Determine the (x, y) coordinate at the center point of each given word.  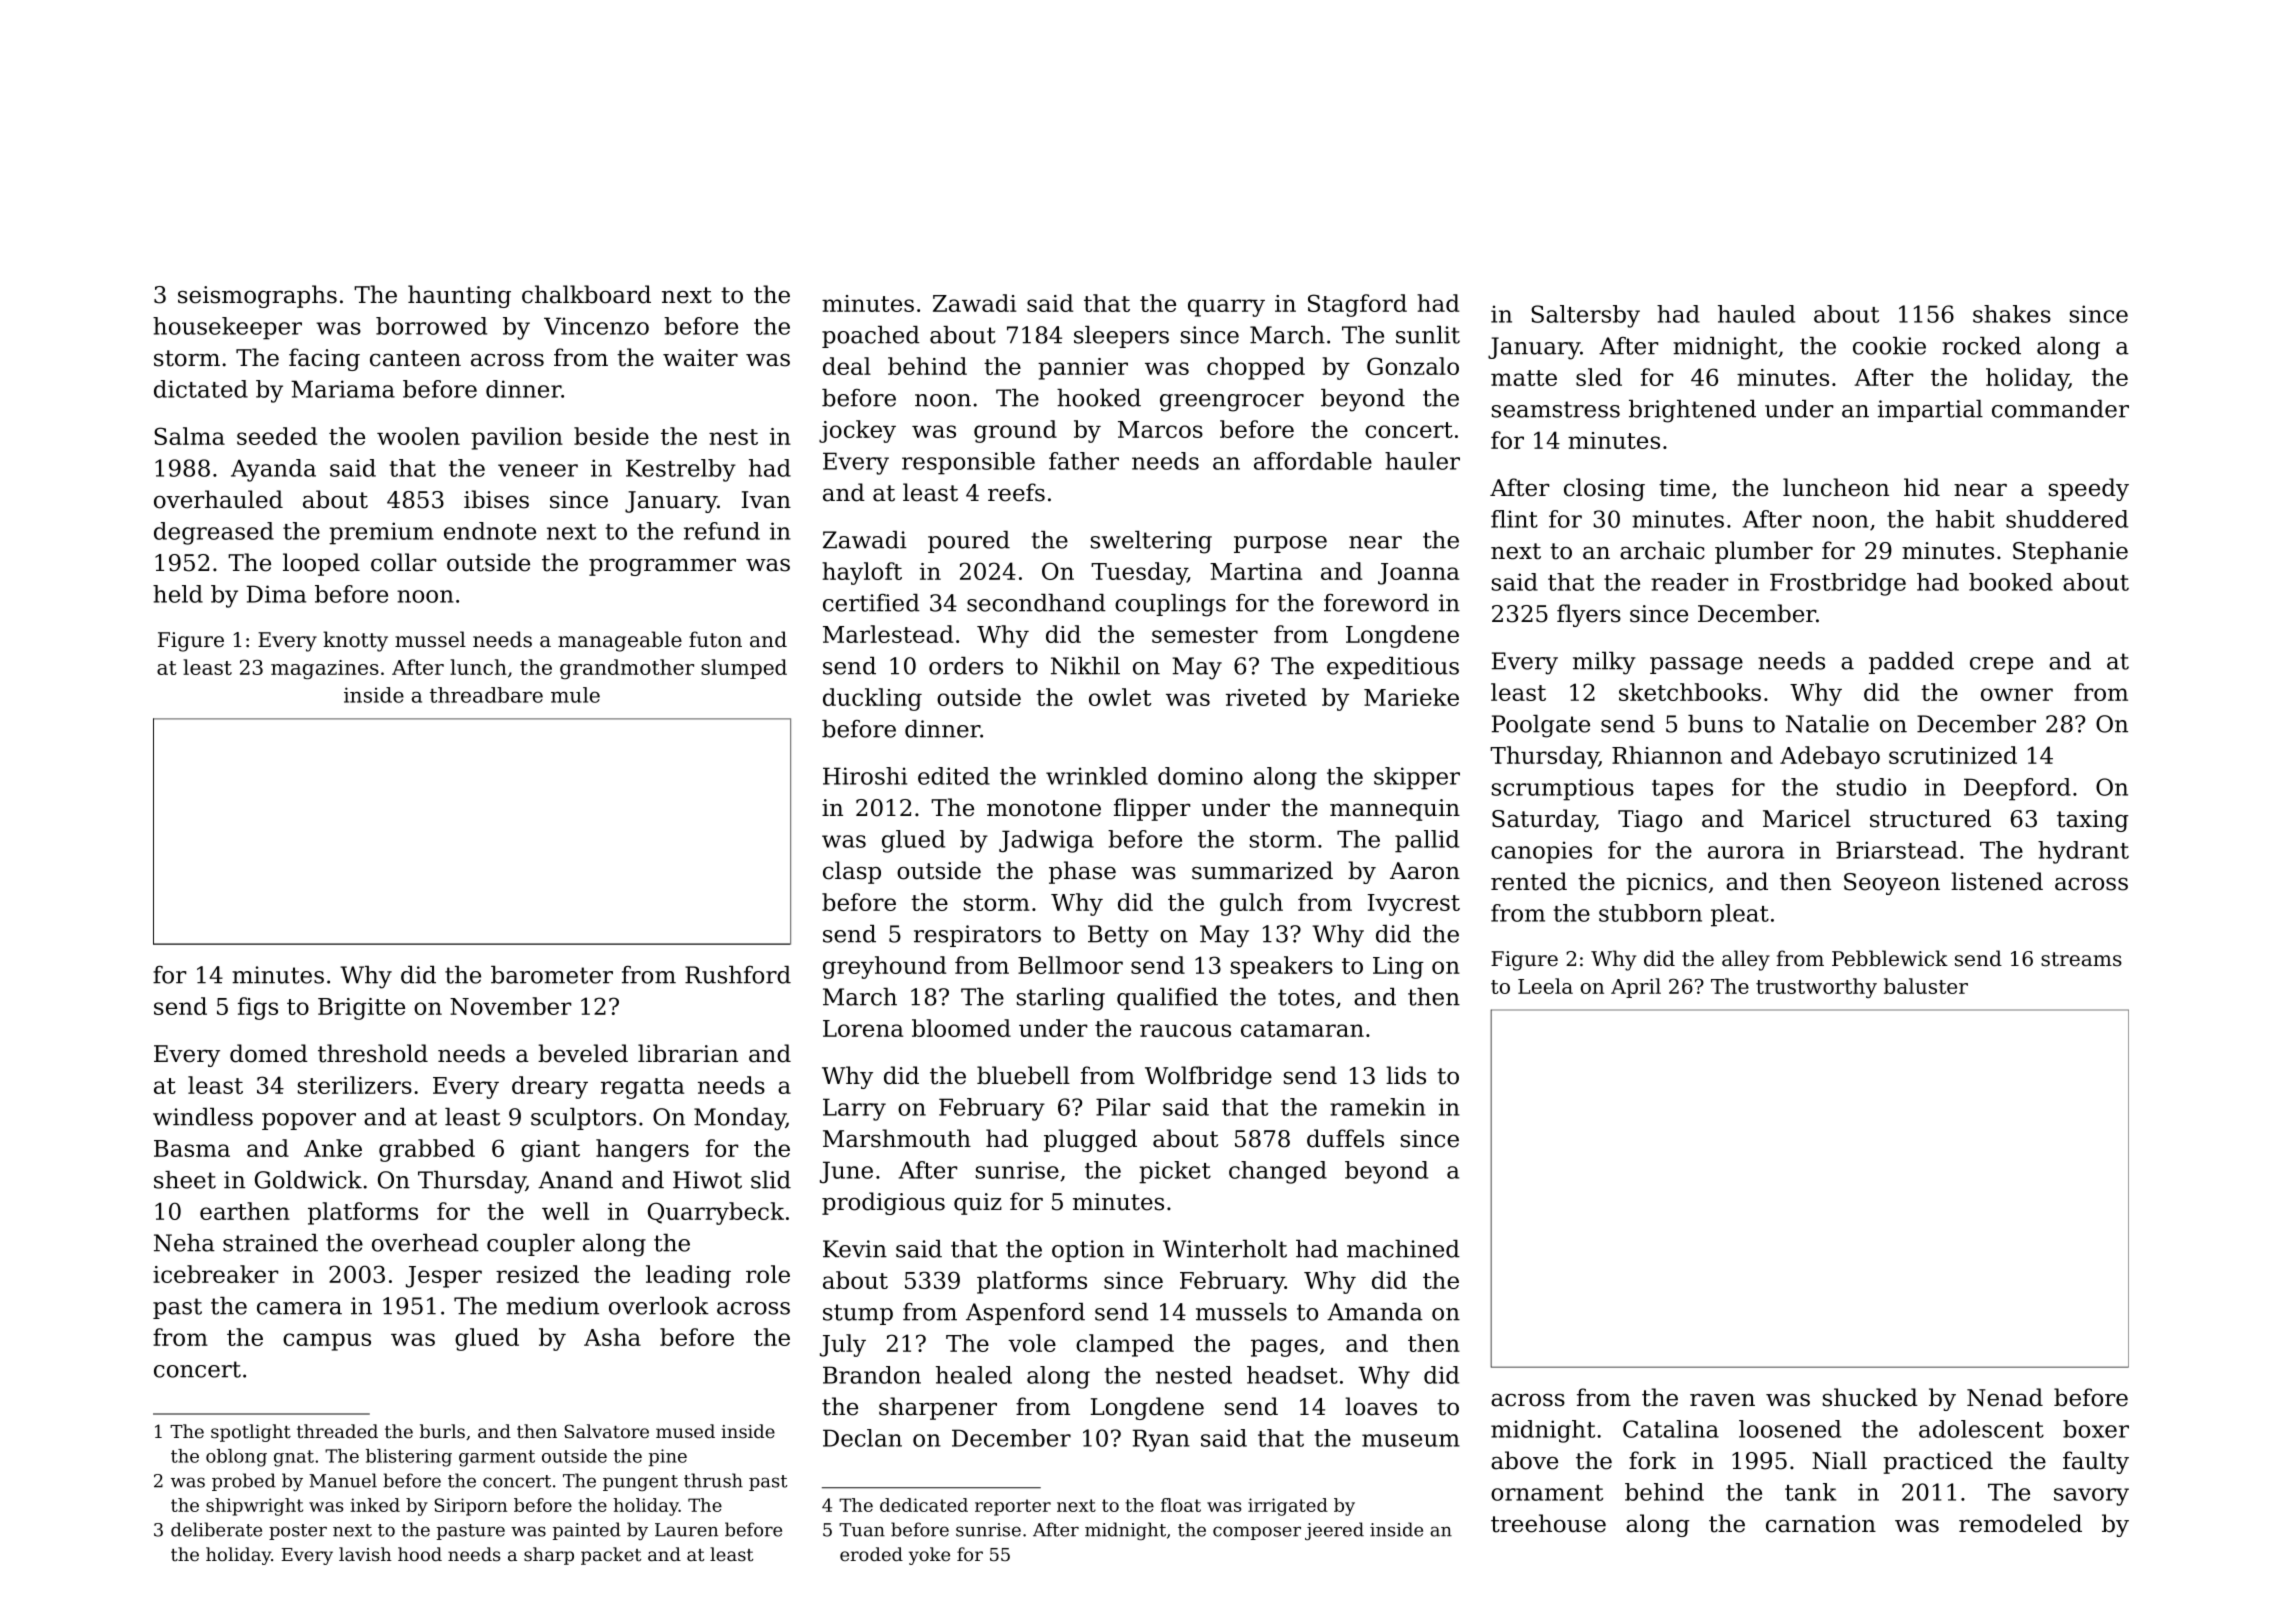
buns (1715, 724)
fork (1652, 1460)
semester (1205, 635)
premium (381, 533)
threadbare (486, 695)
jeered (1334, 1531)
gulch (1251, 904)
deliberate (216, 1529)
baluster (1926, 986)
